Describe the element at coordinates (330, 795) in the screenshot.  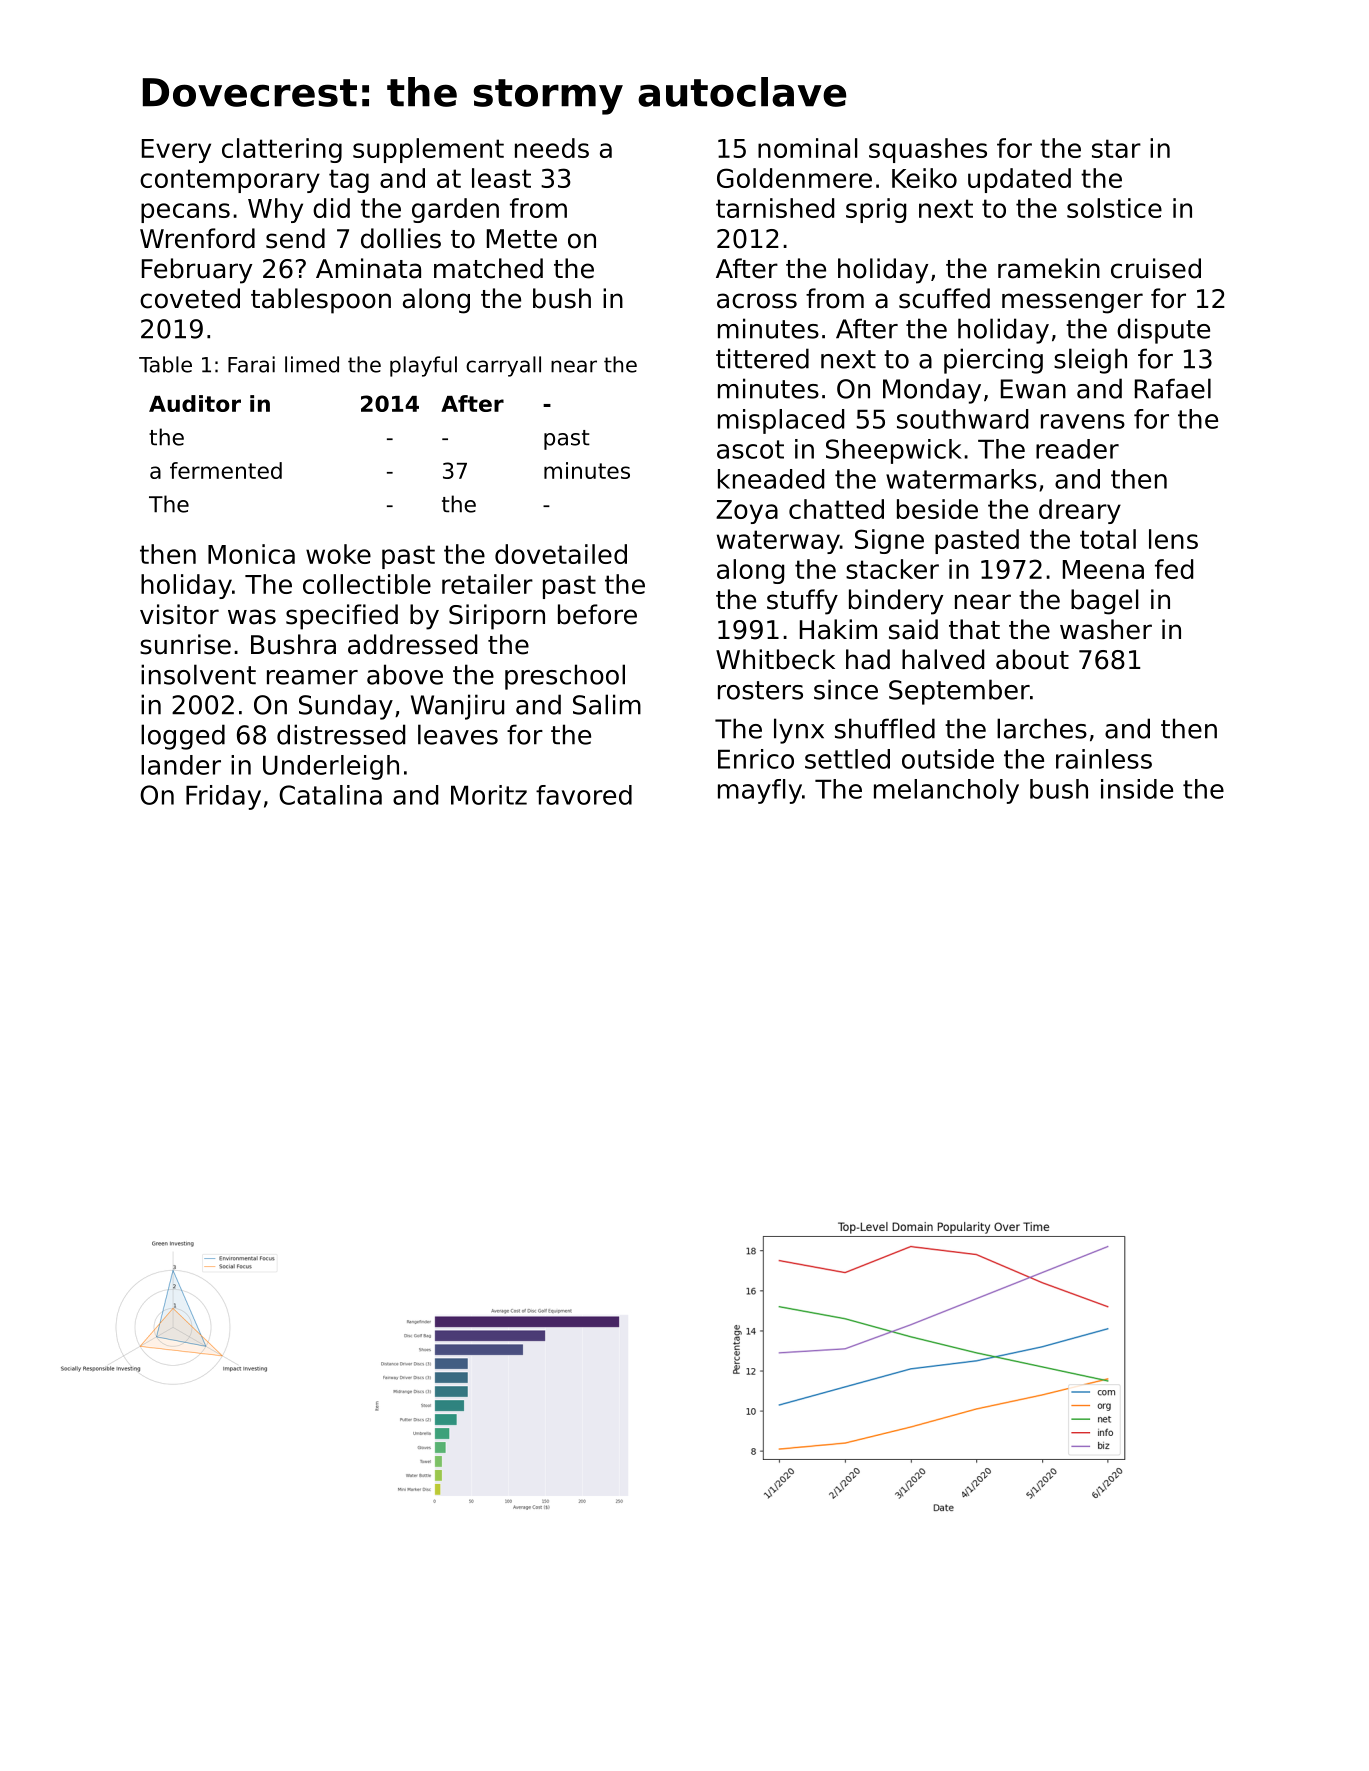
I see `Catalina` at that location.
